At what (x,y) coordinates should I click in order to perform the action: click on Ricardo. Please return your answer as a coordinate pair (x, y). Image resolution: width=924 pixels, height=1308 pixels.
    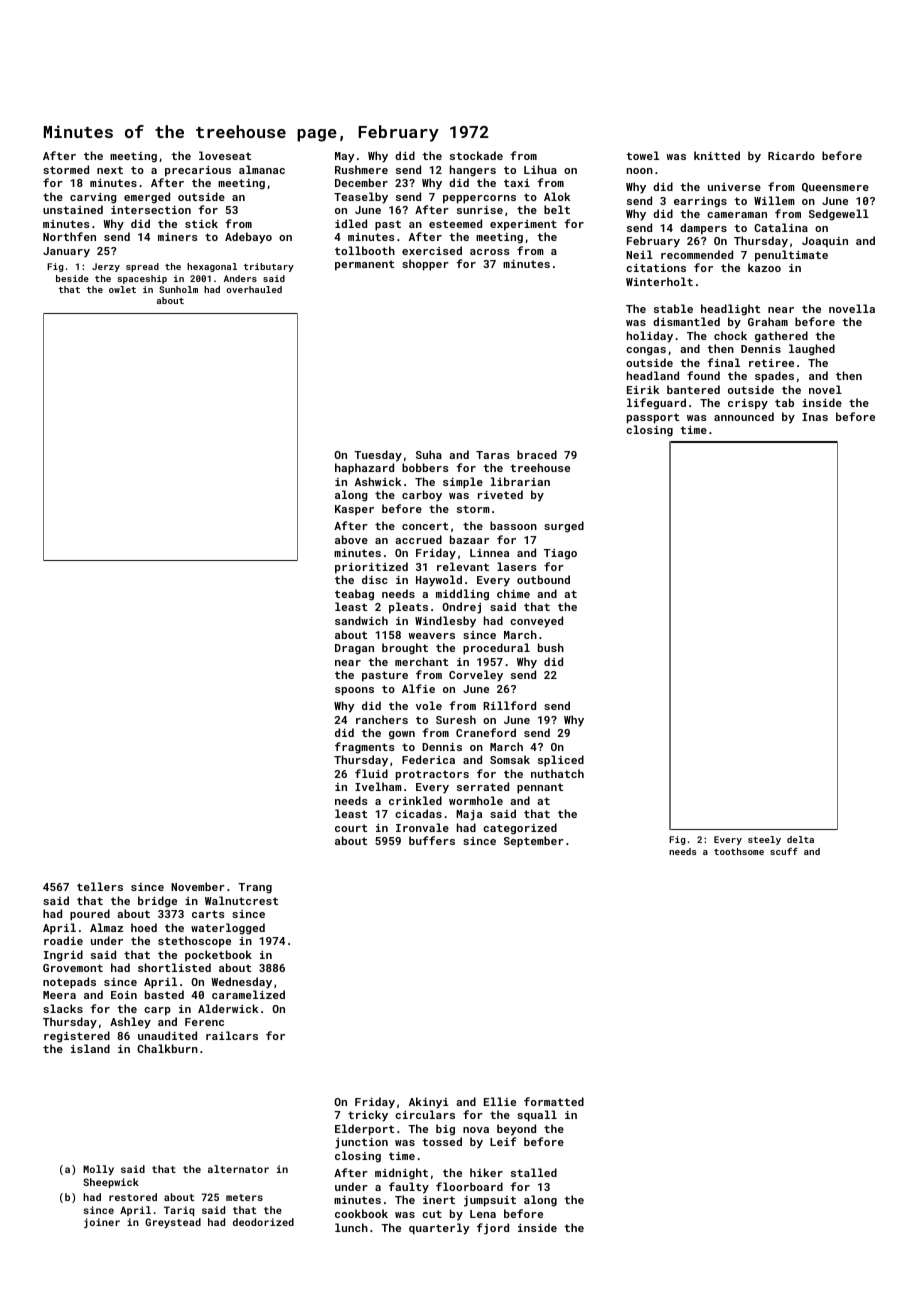
    Looking at the image, I should click on (791, 155).
